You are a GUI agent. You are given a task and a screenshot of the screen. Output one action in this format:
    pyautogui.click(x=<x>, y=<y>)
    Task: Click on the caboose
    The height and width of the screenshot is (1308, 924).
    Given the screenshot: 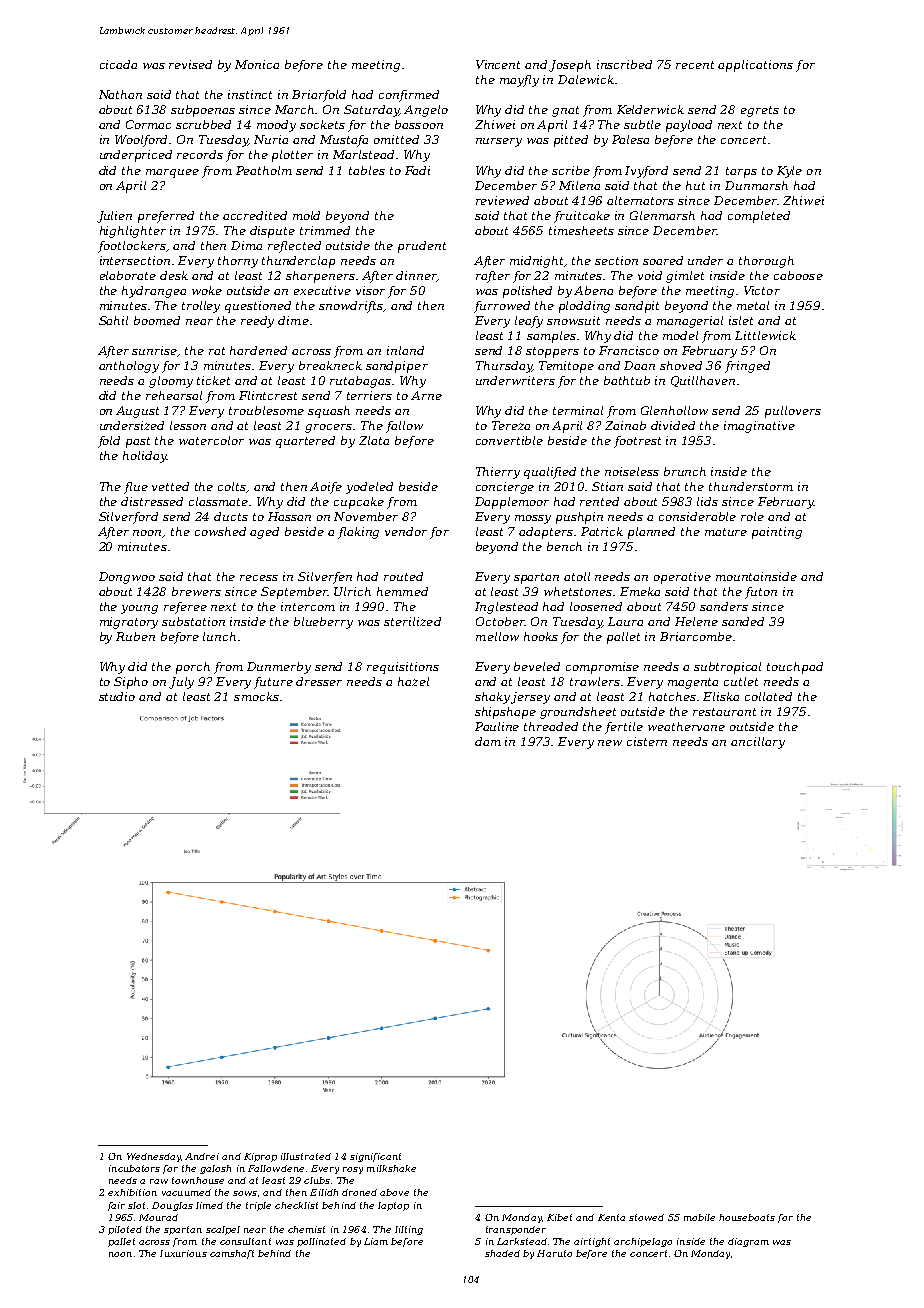 What is the action you would take?
    pyautogui.click(x=798, y=275)
